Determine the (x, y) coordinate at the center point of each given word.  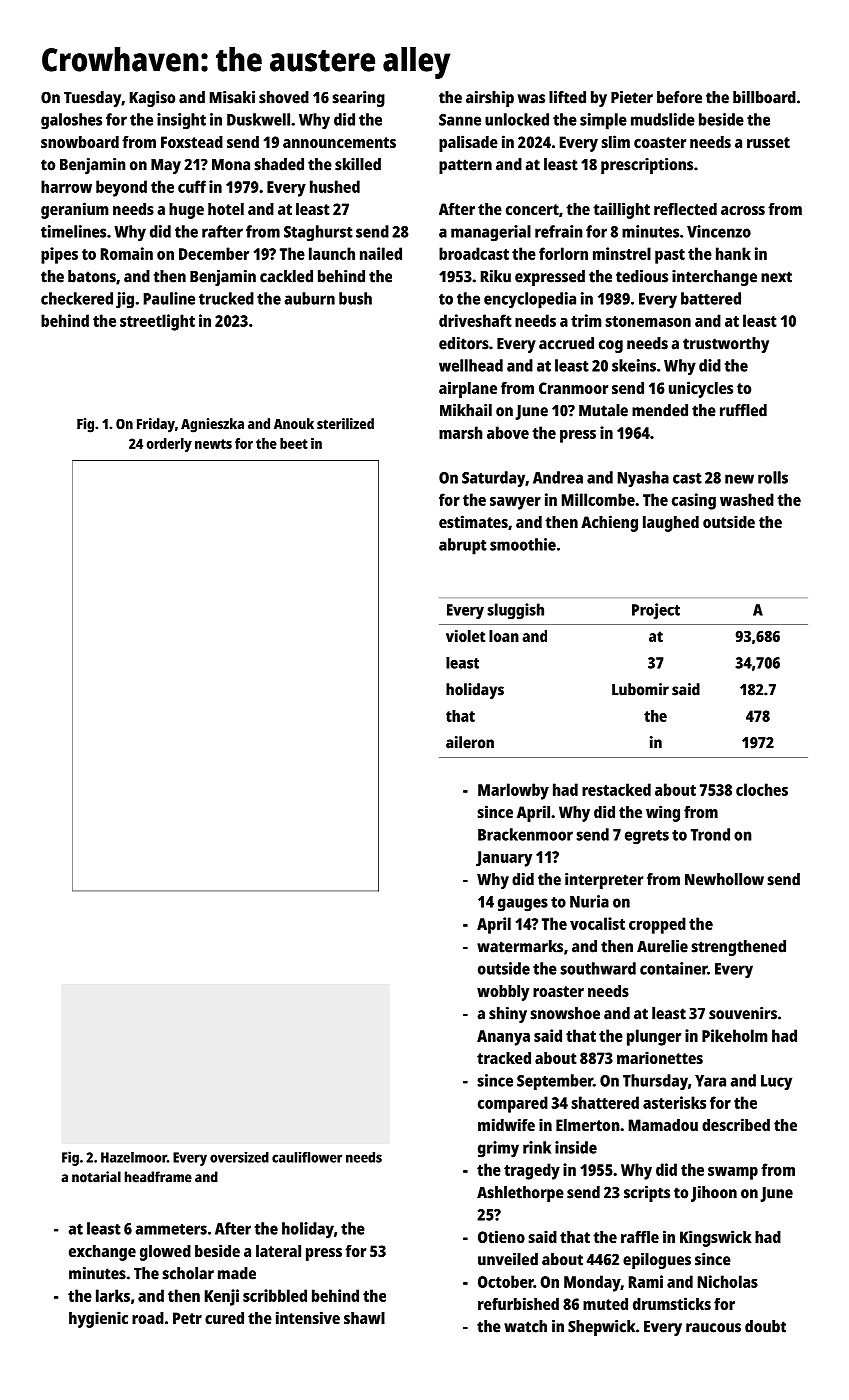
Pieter (632, 97)
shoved (284, 97)
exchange (102, 1253)
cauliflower (307, 1157)
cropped (657, 925)
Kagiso (152, 99)
